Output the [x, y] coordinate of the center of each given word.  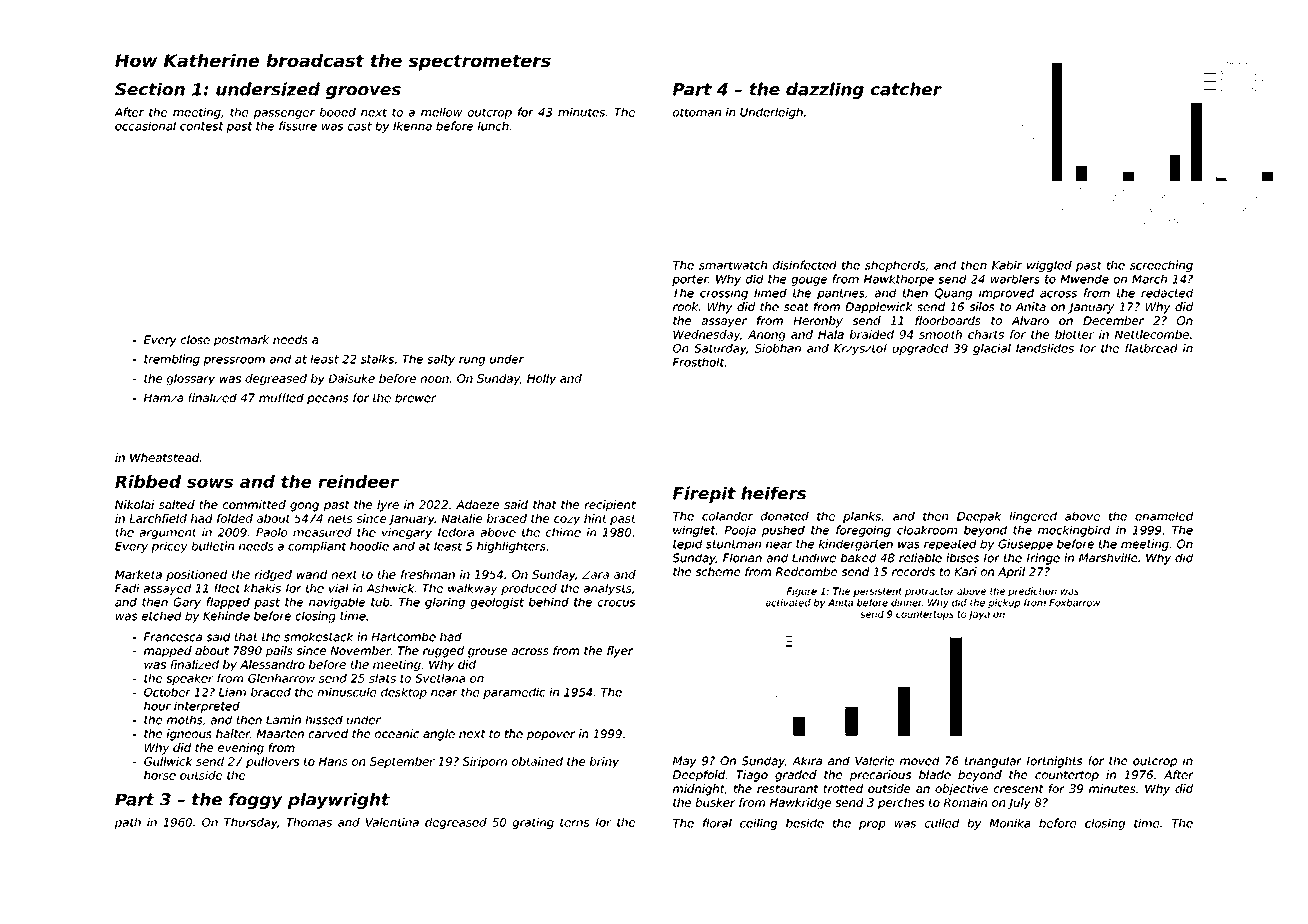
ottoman [697, 112]
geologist [497, 603]
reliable [920, 558]
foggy [256, 801]
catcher [906, 89]
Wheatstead [165, 457]
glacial [992, 349]
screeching [1161, 266]
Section [150, 89]
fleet [227, 588]
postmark [241, 341]
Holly [541, 379]
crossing [724, 294]
